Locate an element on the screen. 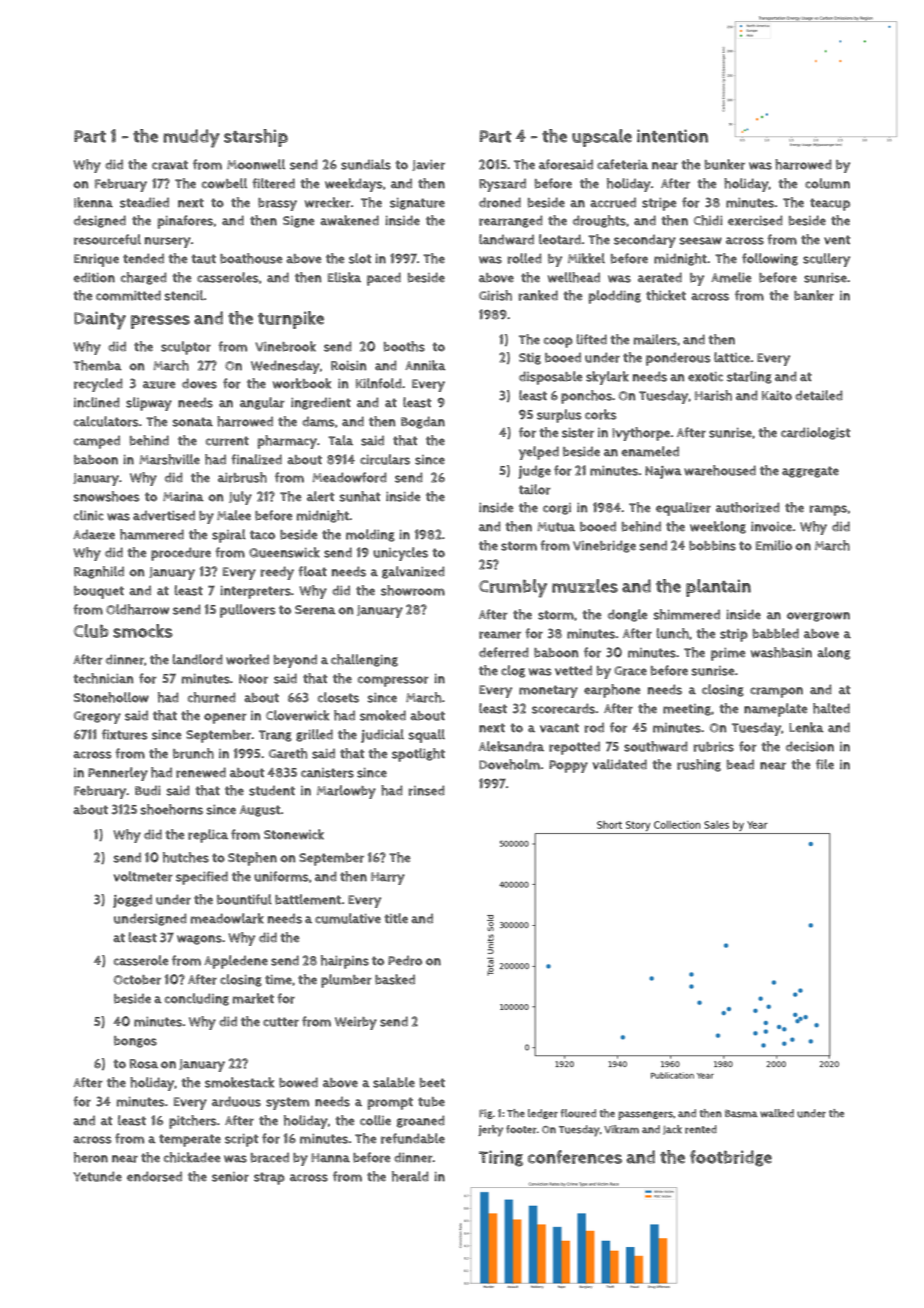  reedy is located at coordinates (277, 573).
